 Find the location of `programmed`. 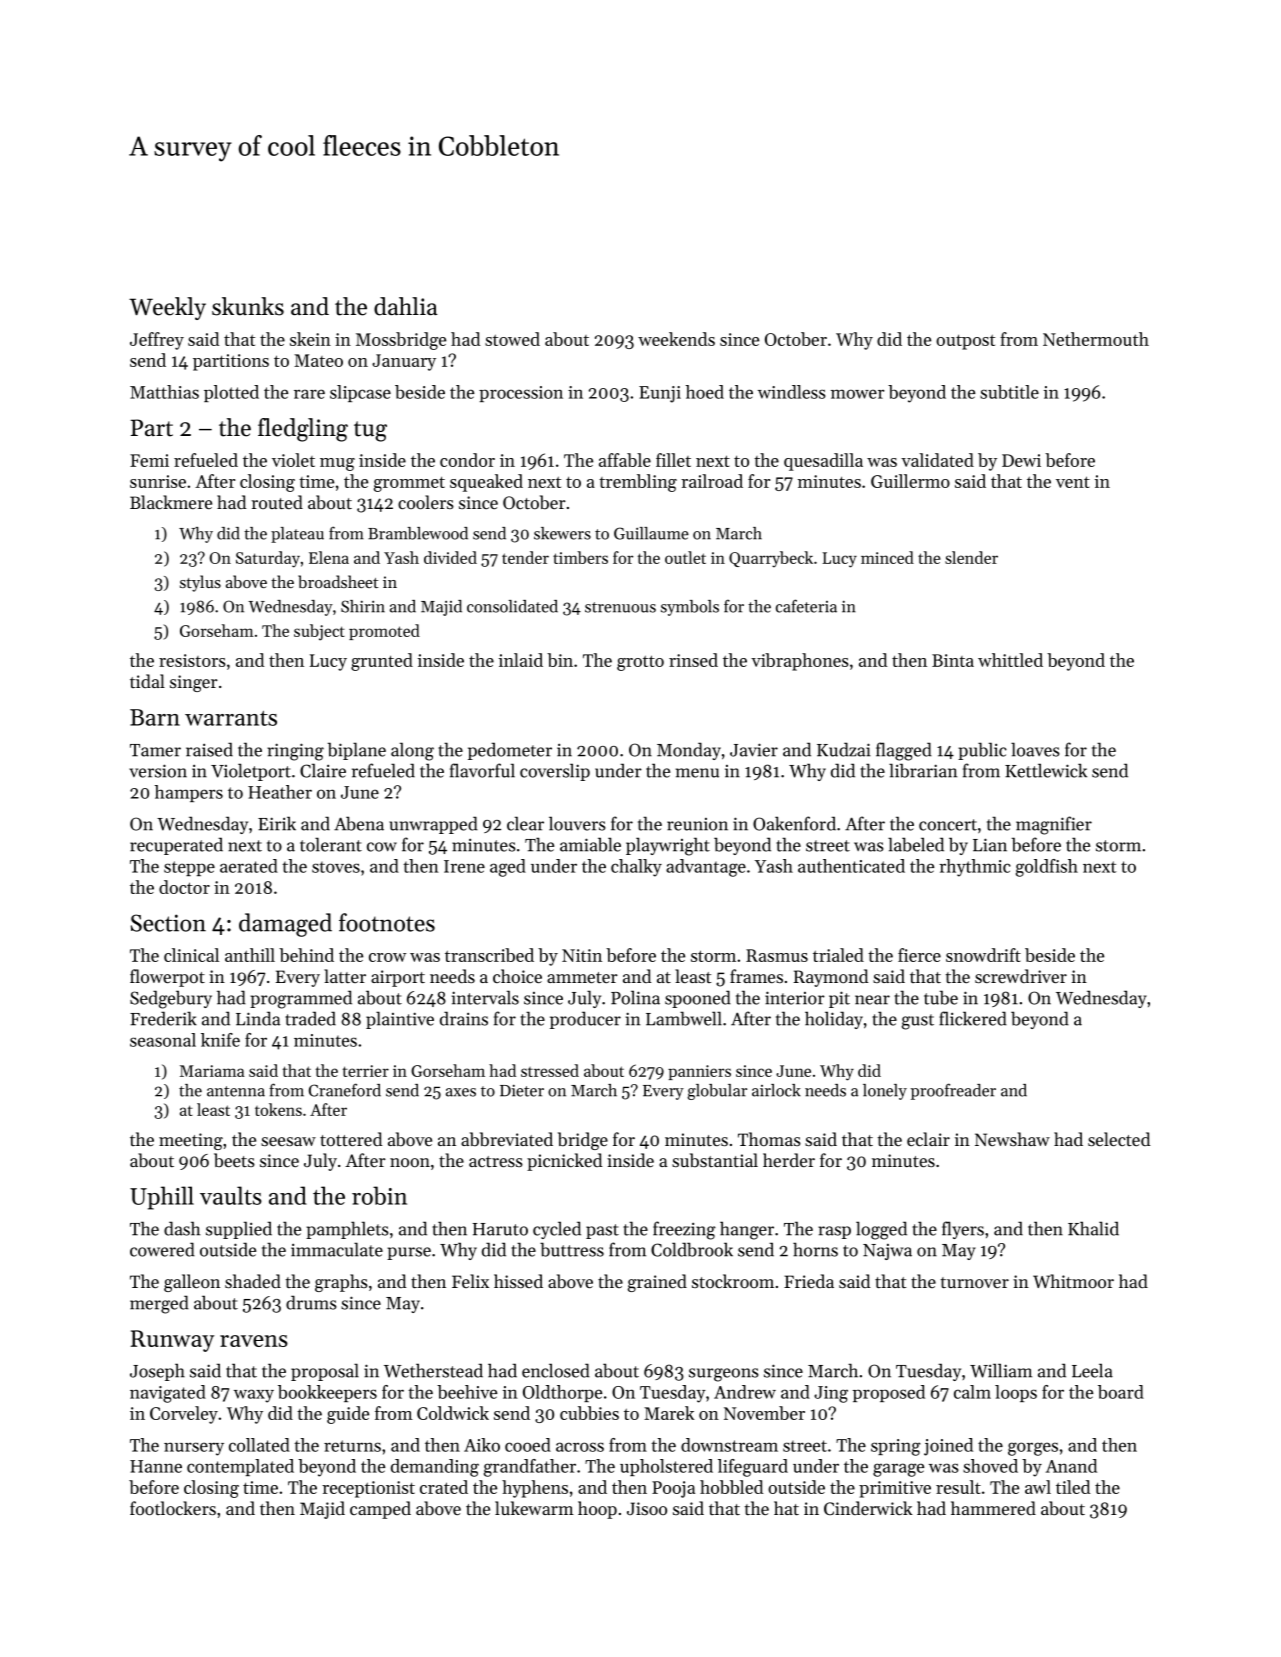

programmed is located at coordinates (301, 999).
